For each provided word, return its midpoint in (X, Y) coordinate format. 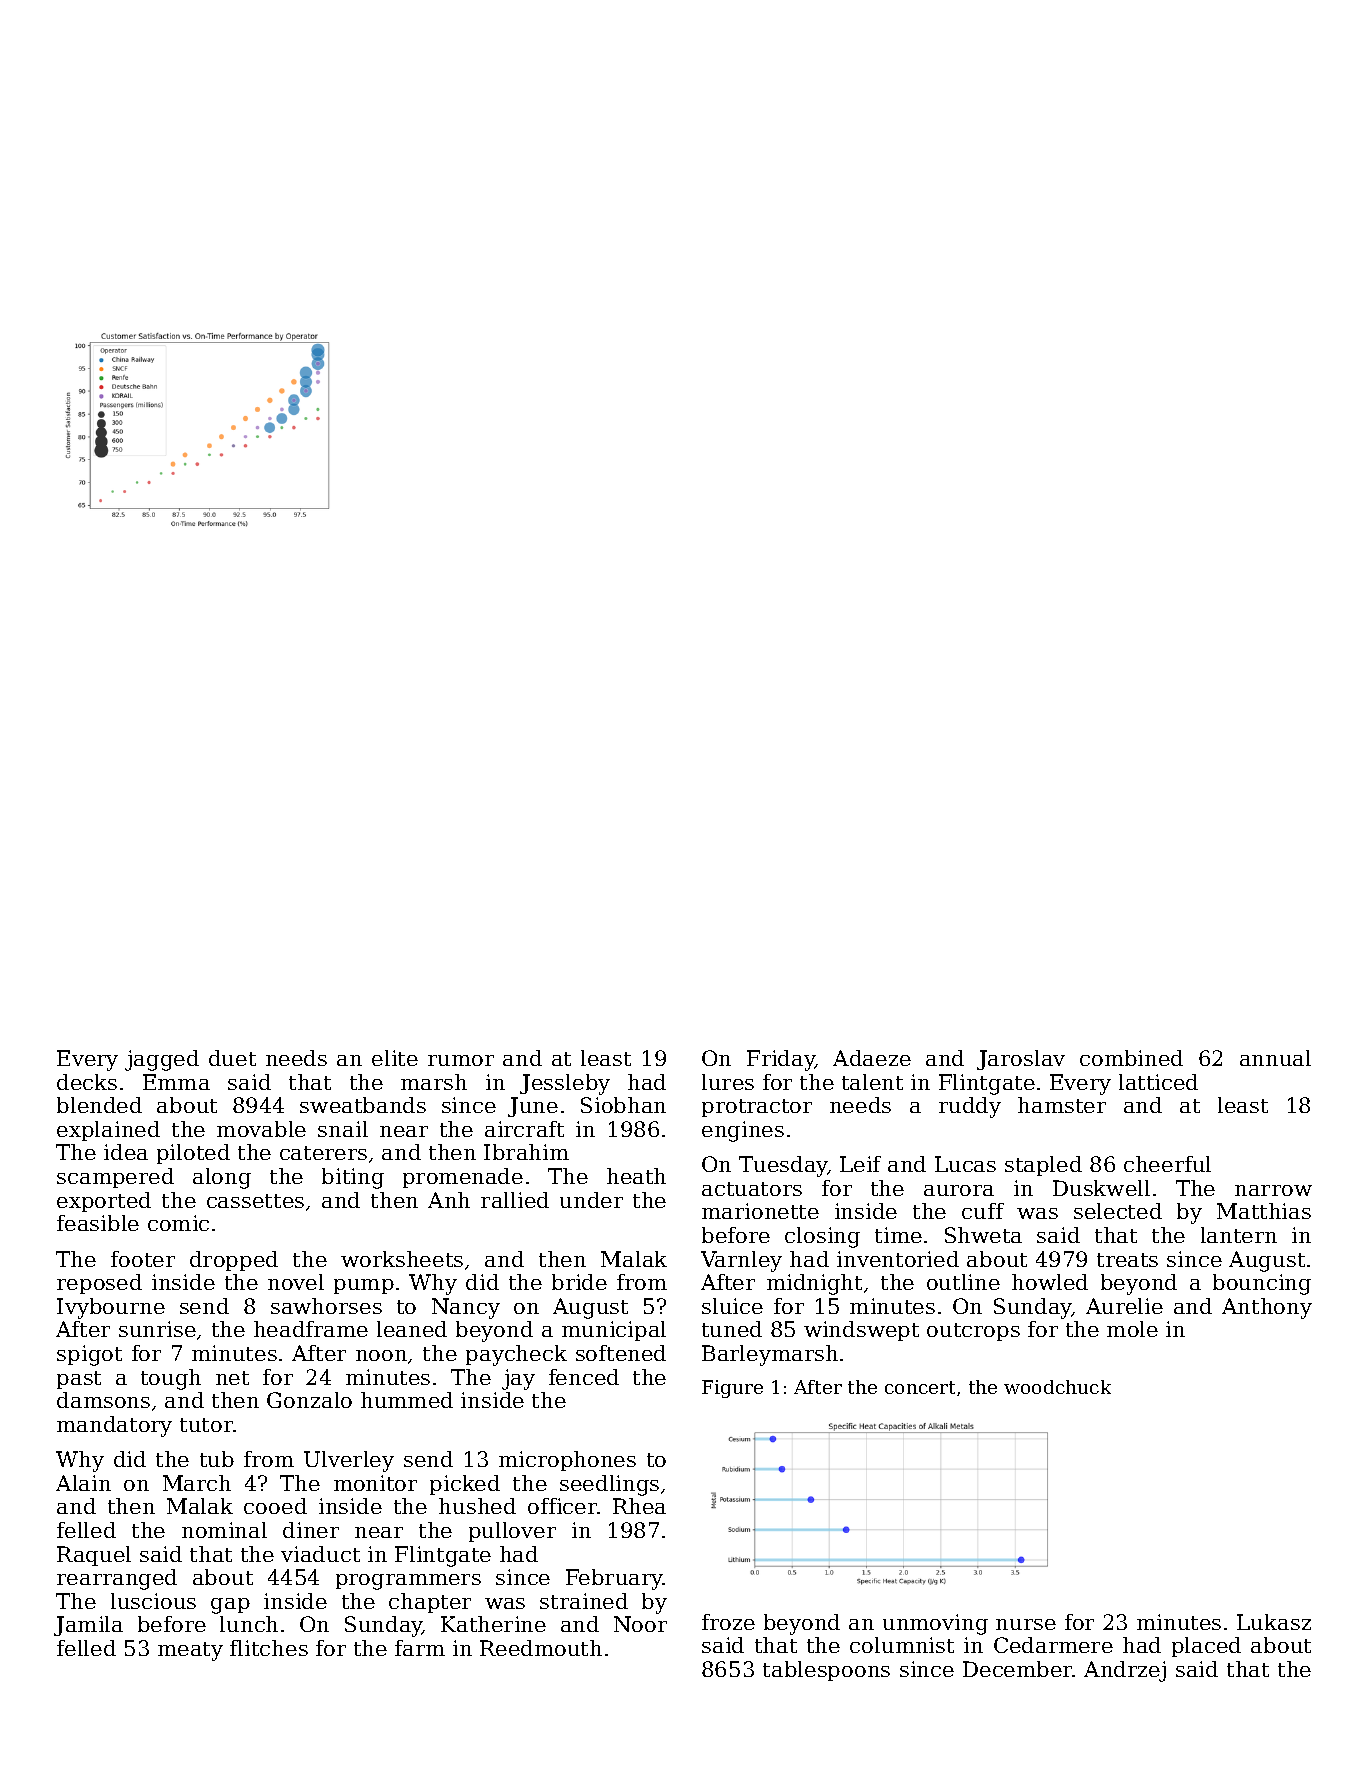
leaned (412, 1329)
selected (1118, 1211)
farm (420, 1648)
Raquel (94, 1556)
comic (178, 1223)
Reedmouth (541, 1648)
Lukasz (1274, 1622)
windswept (861, 1331)
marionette (760, 1211)
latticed (1158, 1082)
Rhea (639, 1506)
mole (1132, 1329)
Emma (176, 1082)
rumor (461, 1060)
